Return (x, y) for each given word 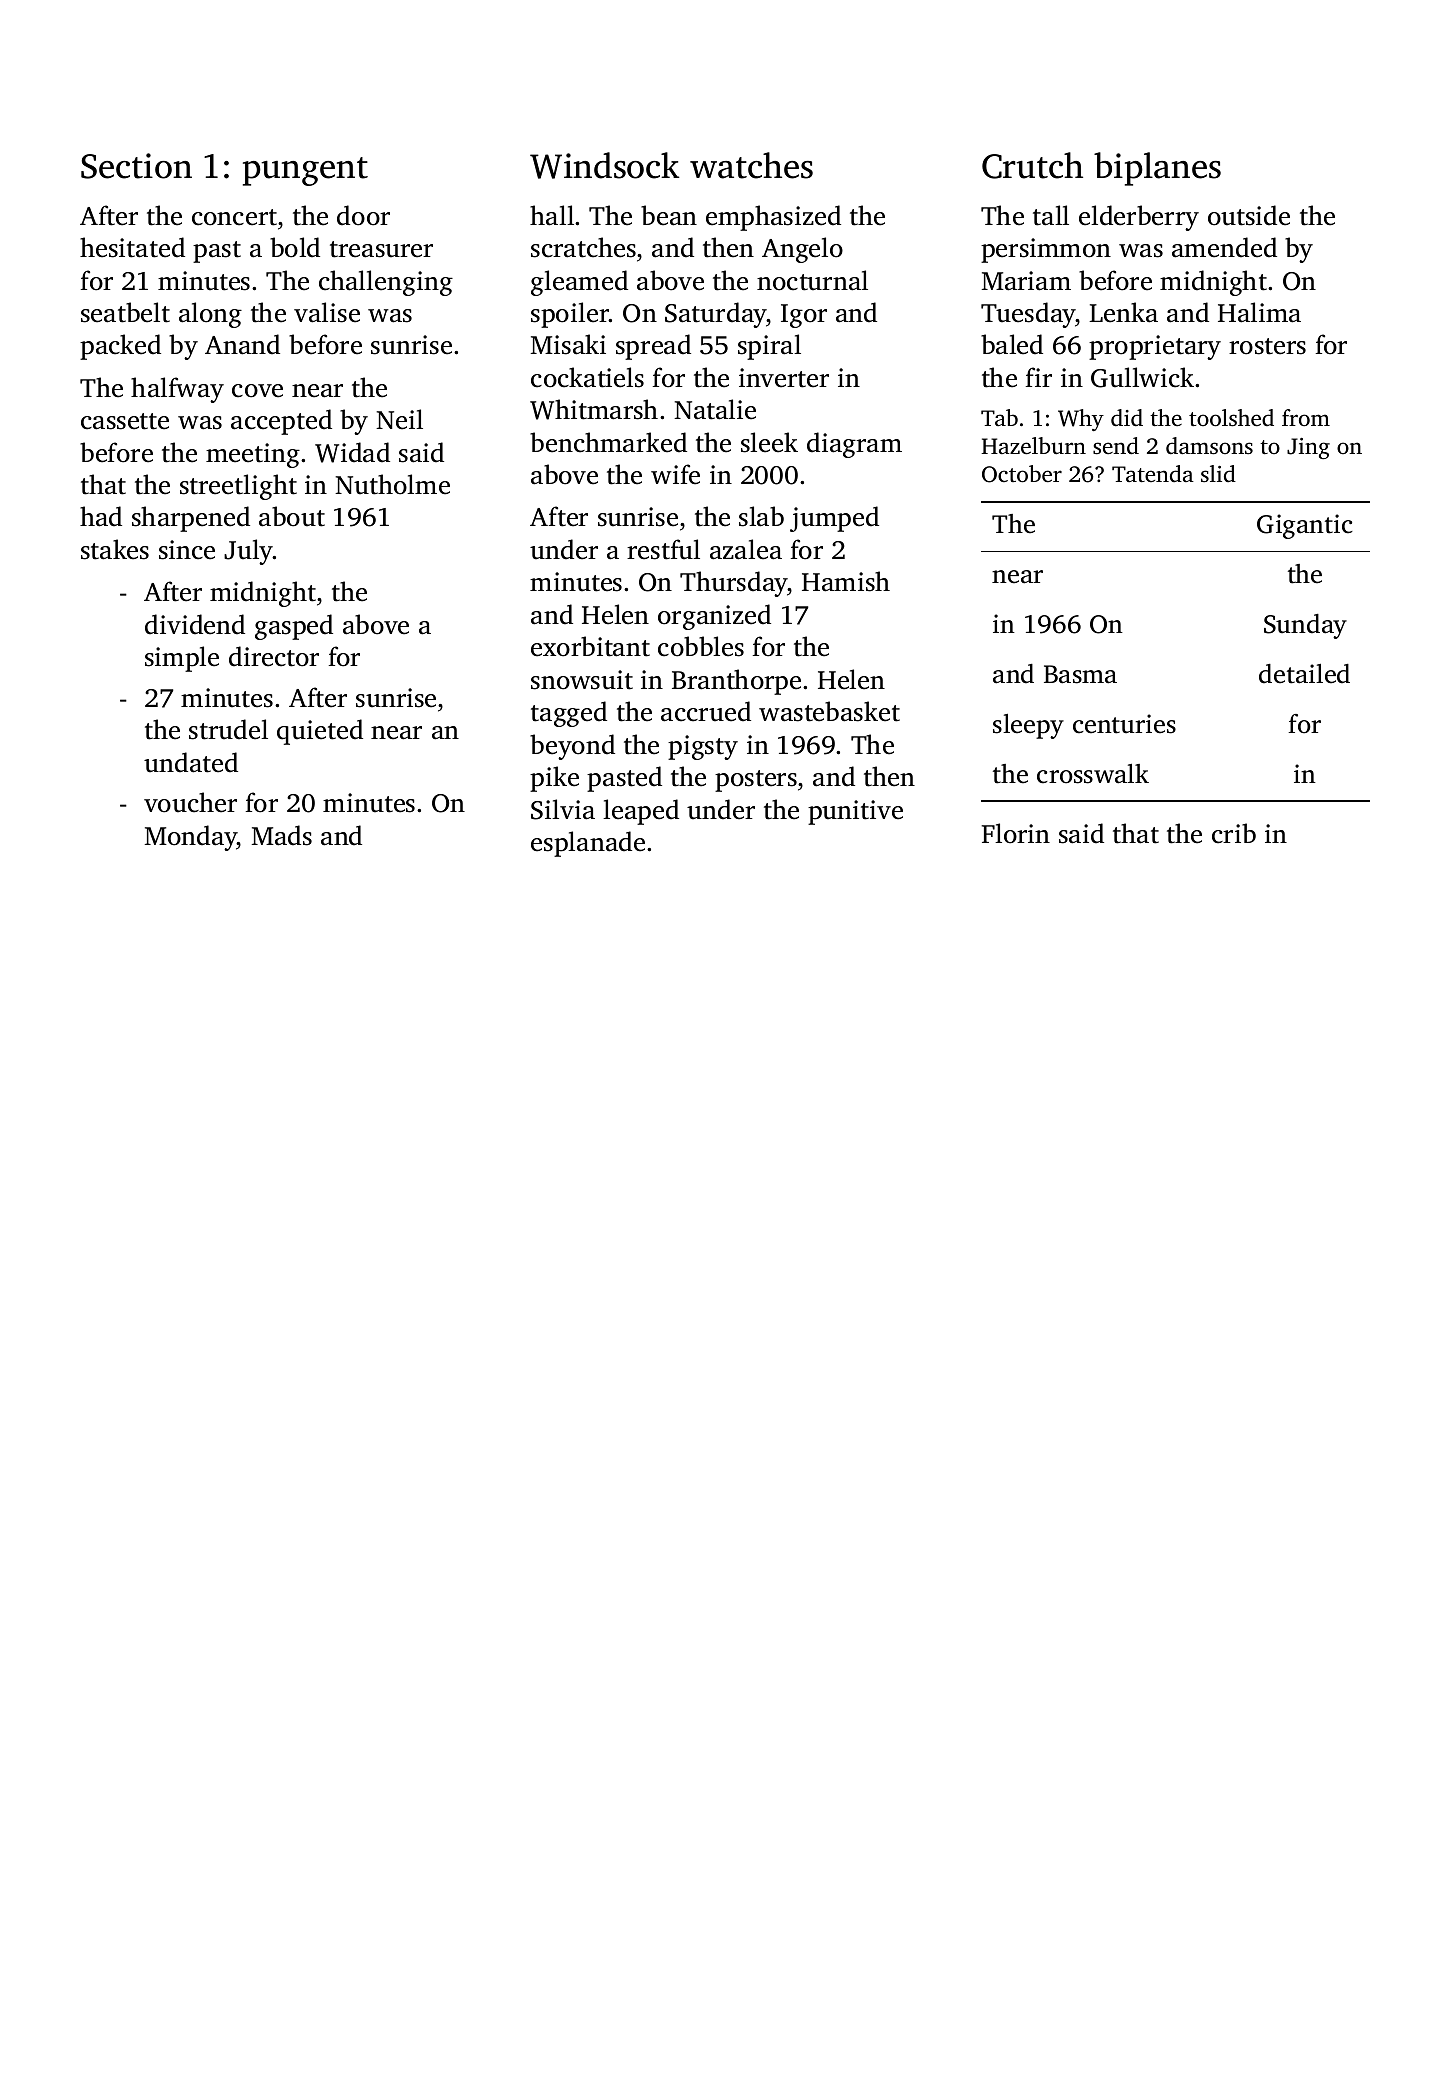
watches (751, 165)
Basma (1080, 674)
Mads (282, 835)
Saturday (716, 315)
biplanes (1157, 169)
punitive (855, 812)
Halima (1259, 312)
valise (327, 312)
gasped (294, 627)
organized (714, 617)
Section (136, 166)
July (249, 552)
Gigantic (1305, 526)
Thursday (734, 584)
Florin (1016, 833)
